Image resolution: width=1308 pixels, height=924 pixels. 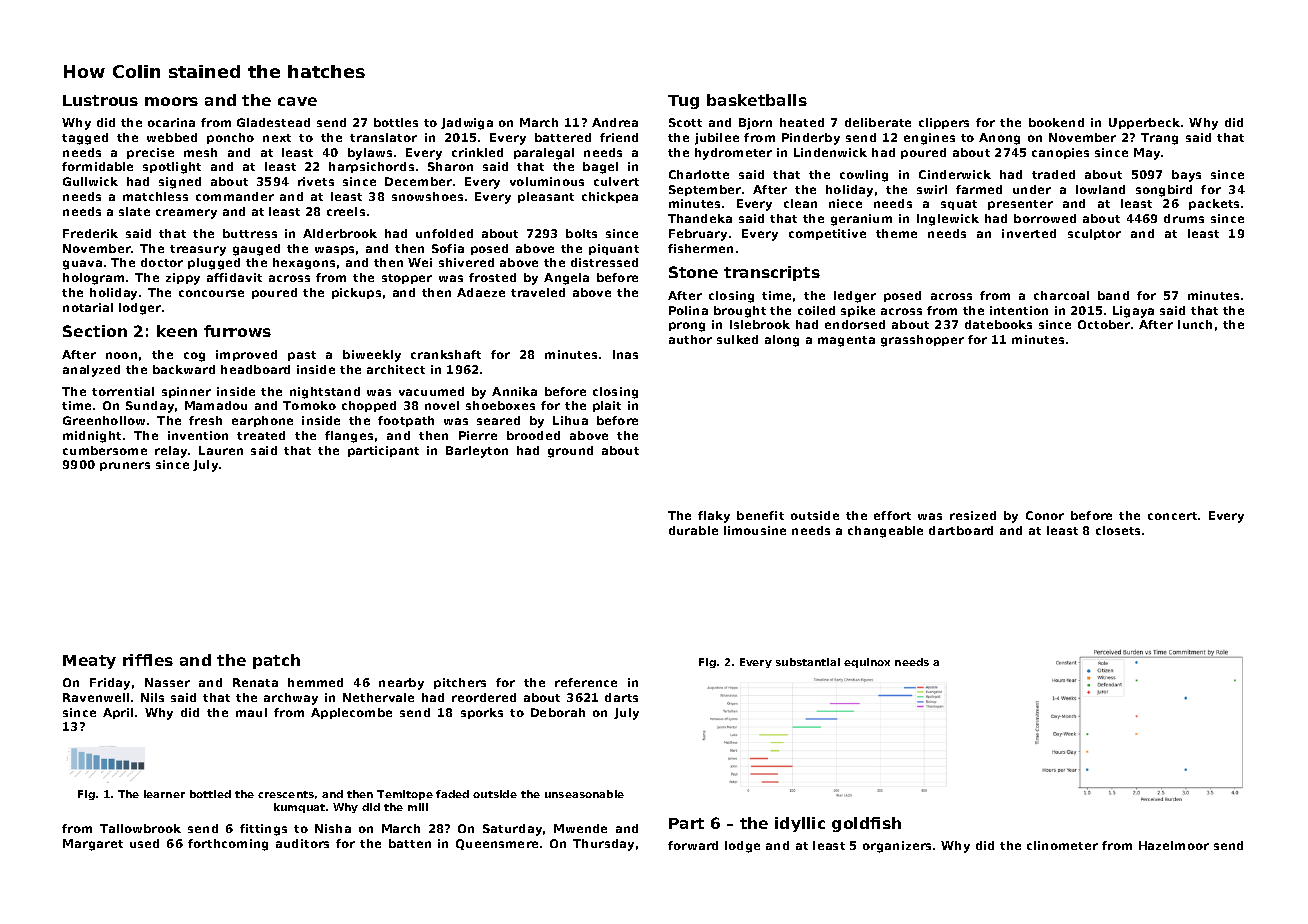 What do you see at coordinates (757, 100) in the screenshot?
I see `basketballs` at bounding box center [757, 100].
